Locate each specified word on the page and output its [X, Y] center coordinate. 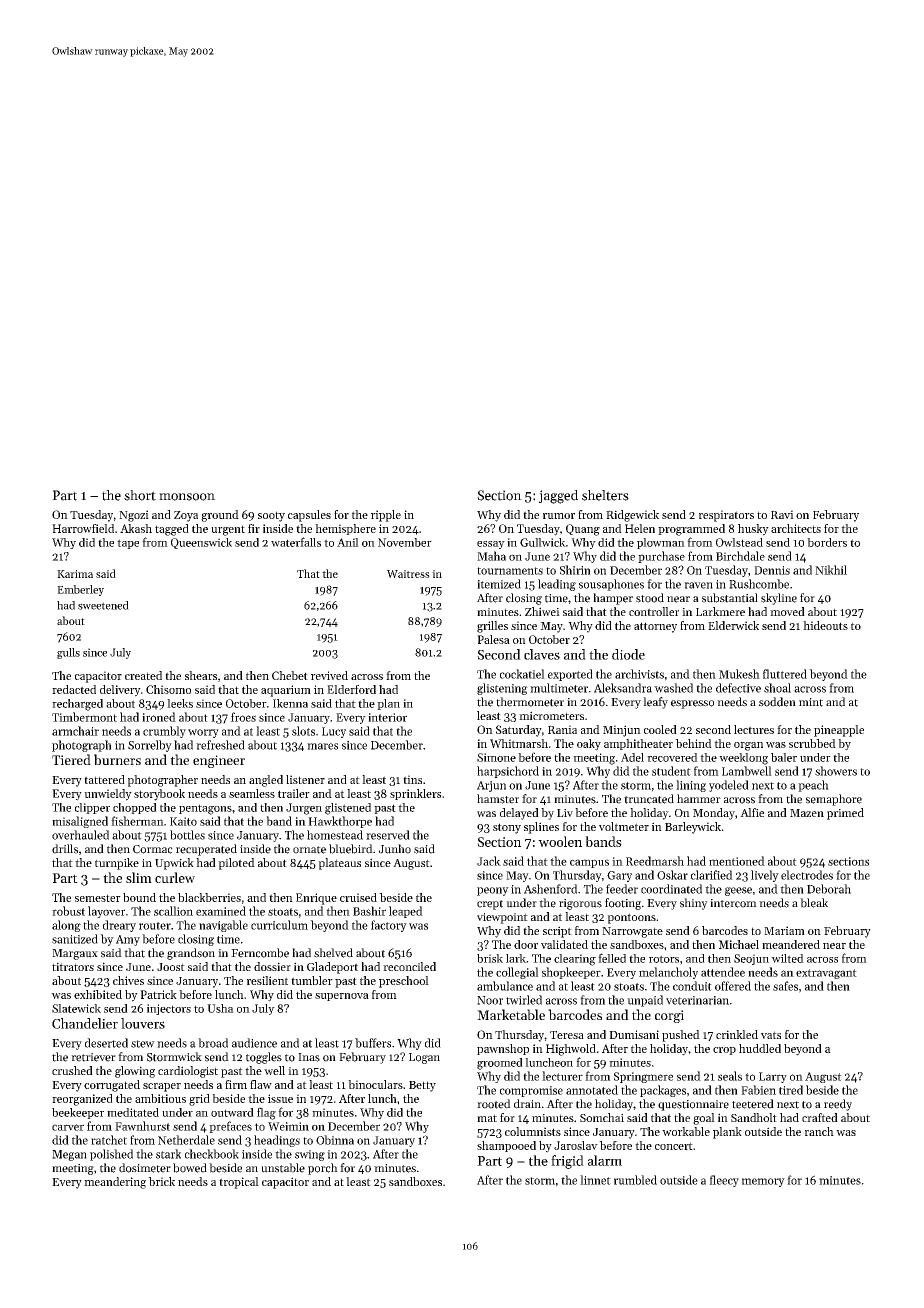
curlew [175, 877]
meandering [115, 1183]
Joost [171, 967]
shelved [333, 953]
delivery [120, 691]
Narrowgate [632, 932]
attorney [655, 627]
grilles [492, 627]
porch [323, 1169]
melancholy [668, 973]
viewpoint [502, 918]
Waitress [408, 574]
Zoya [186, 516]
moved [787, 611]
